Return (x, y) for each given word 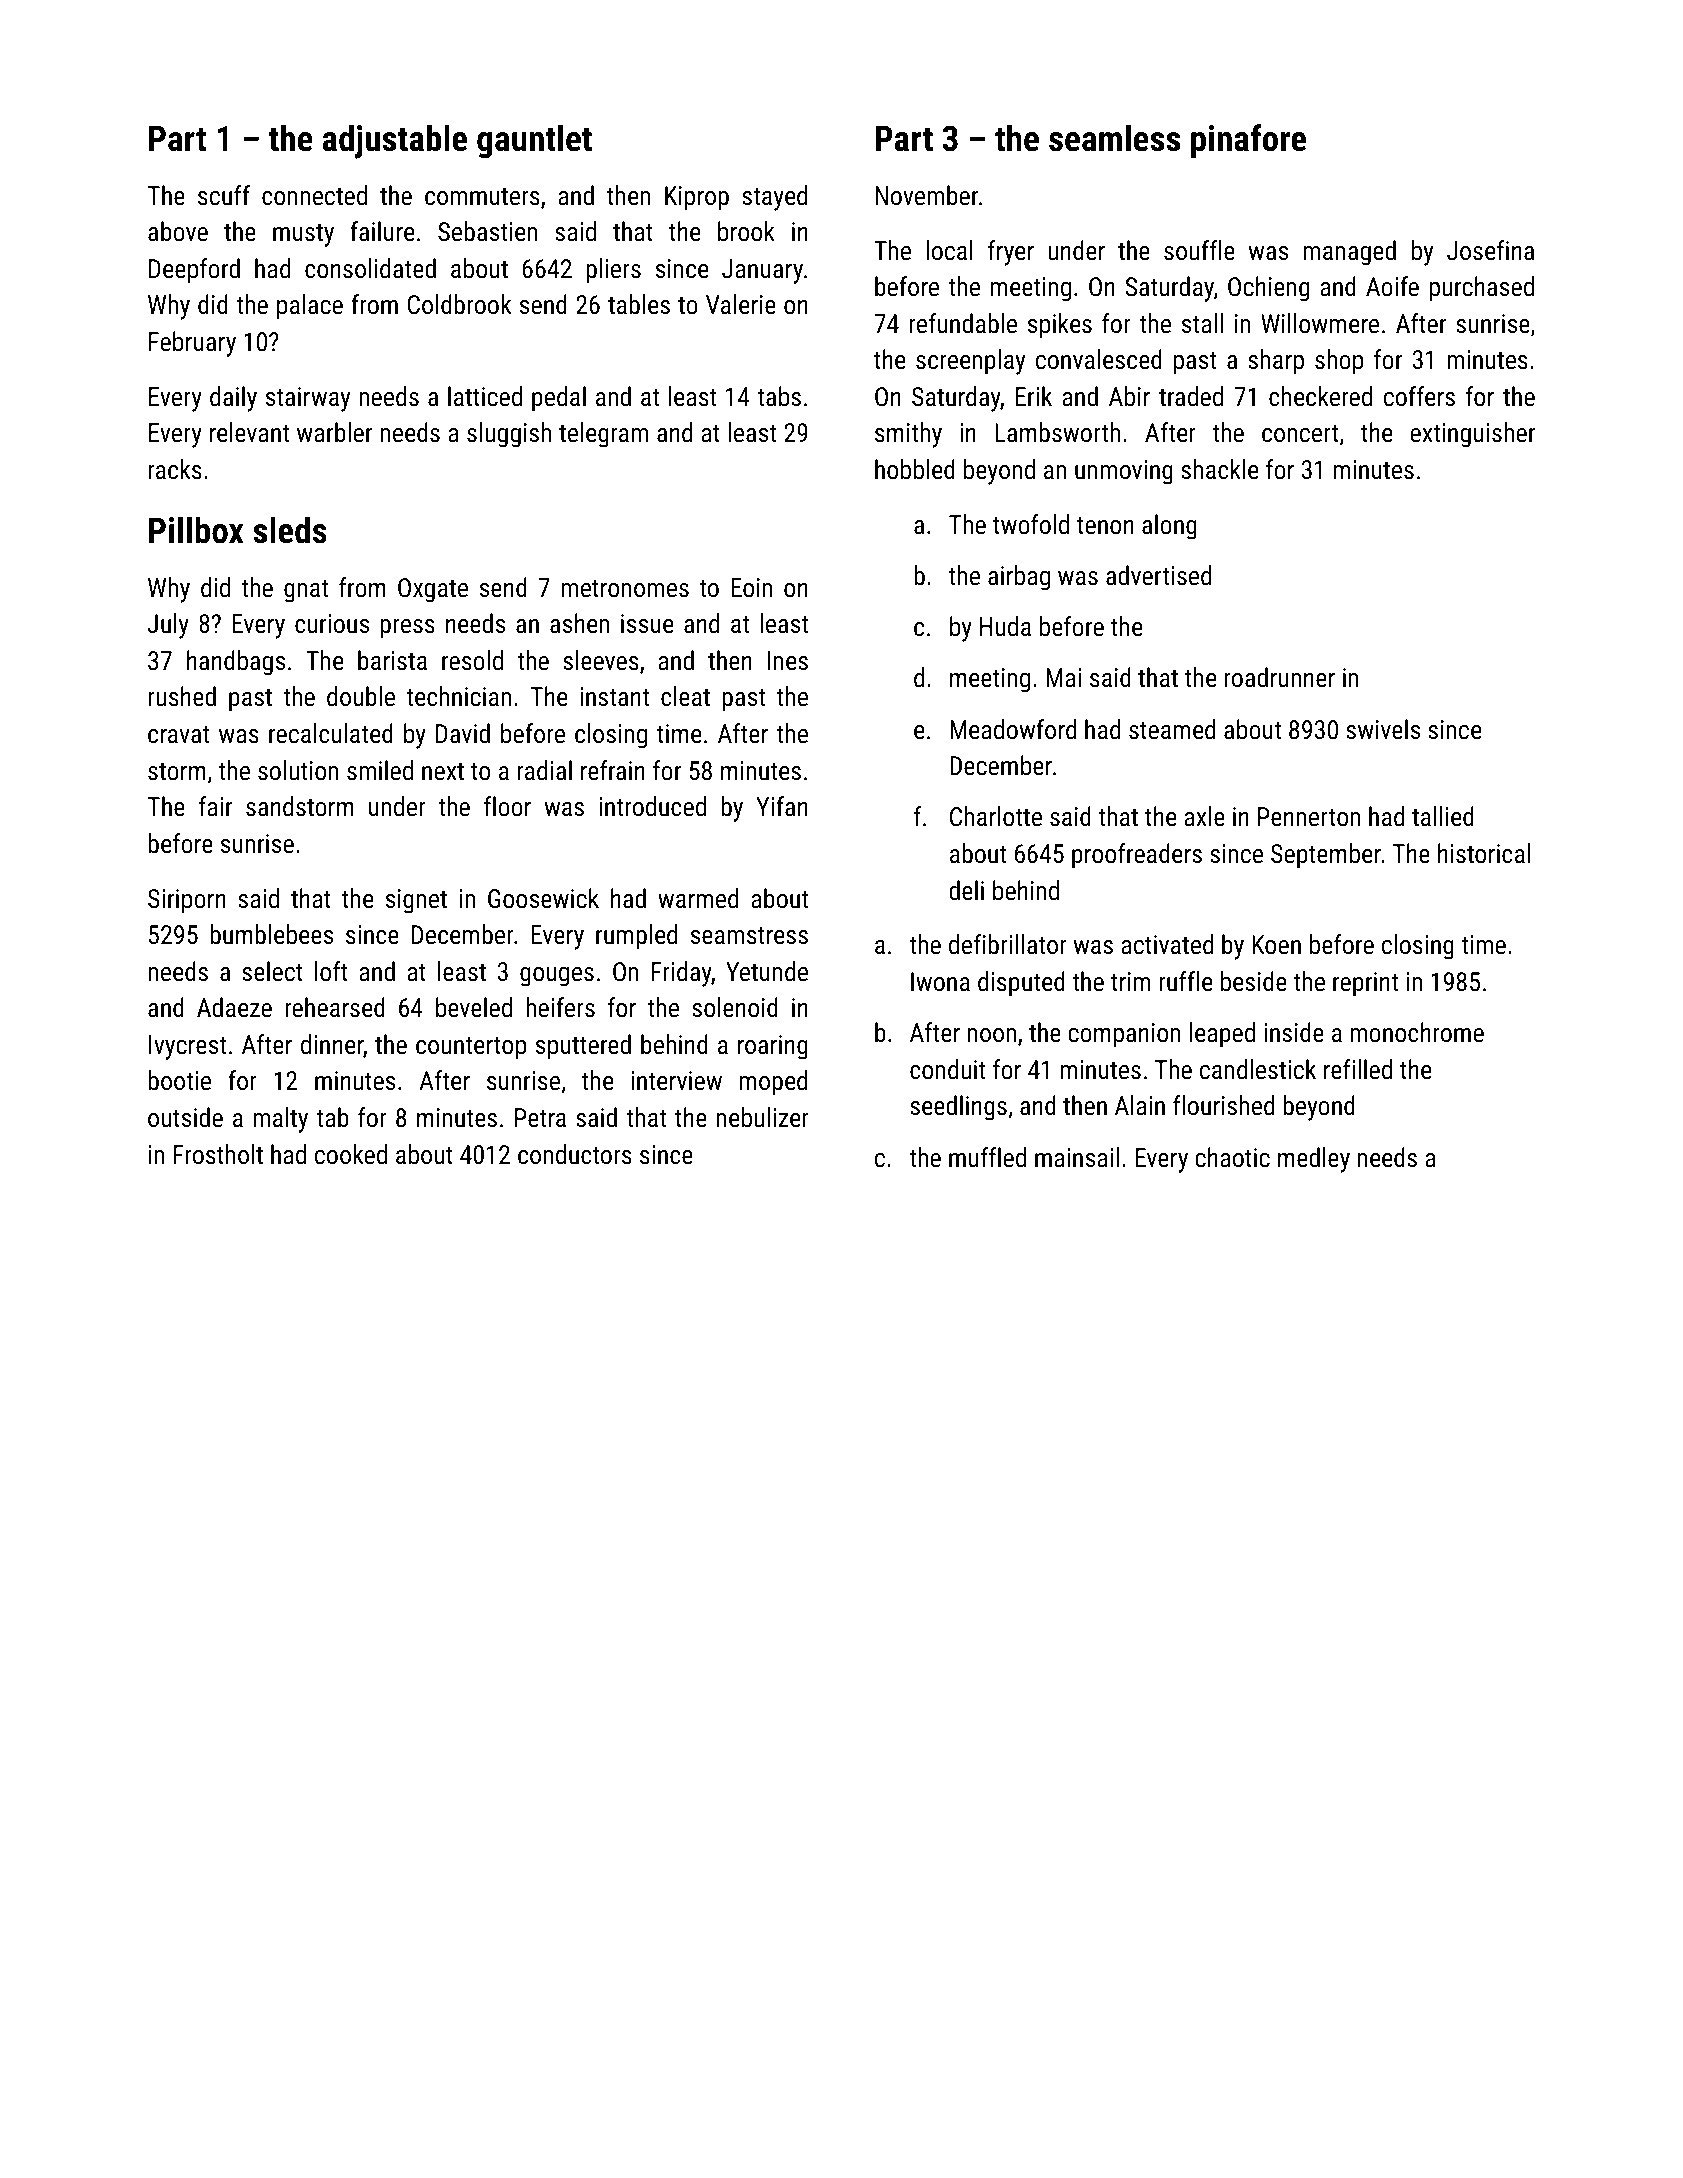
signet (416, 901)
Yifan (782, 806)
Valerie (741, 304)
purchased (1482, 289)
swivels (1383, 729)
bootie (179, 1080)
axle (1204, 816)
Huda (1005, 626)
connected (314, 195)
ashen (579, 623)
